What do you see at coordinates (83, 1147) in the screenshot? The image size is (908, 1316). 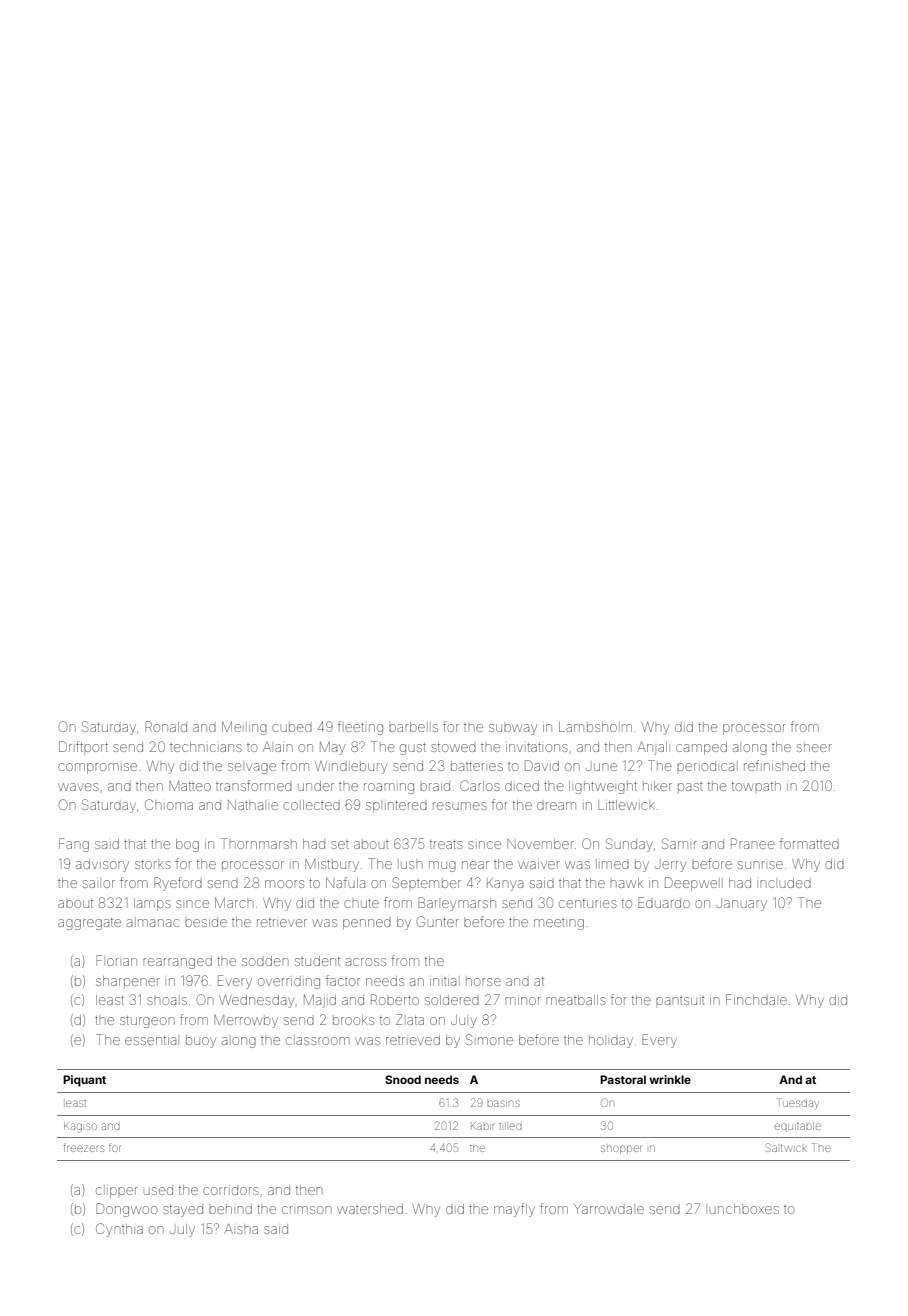 I see `freezers` at bounding box center [83, 1147].
